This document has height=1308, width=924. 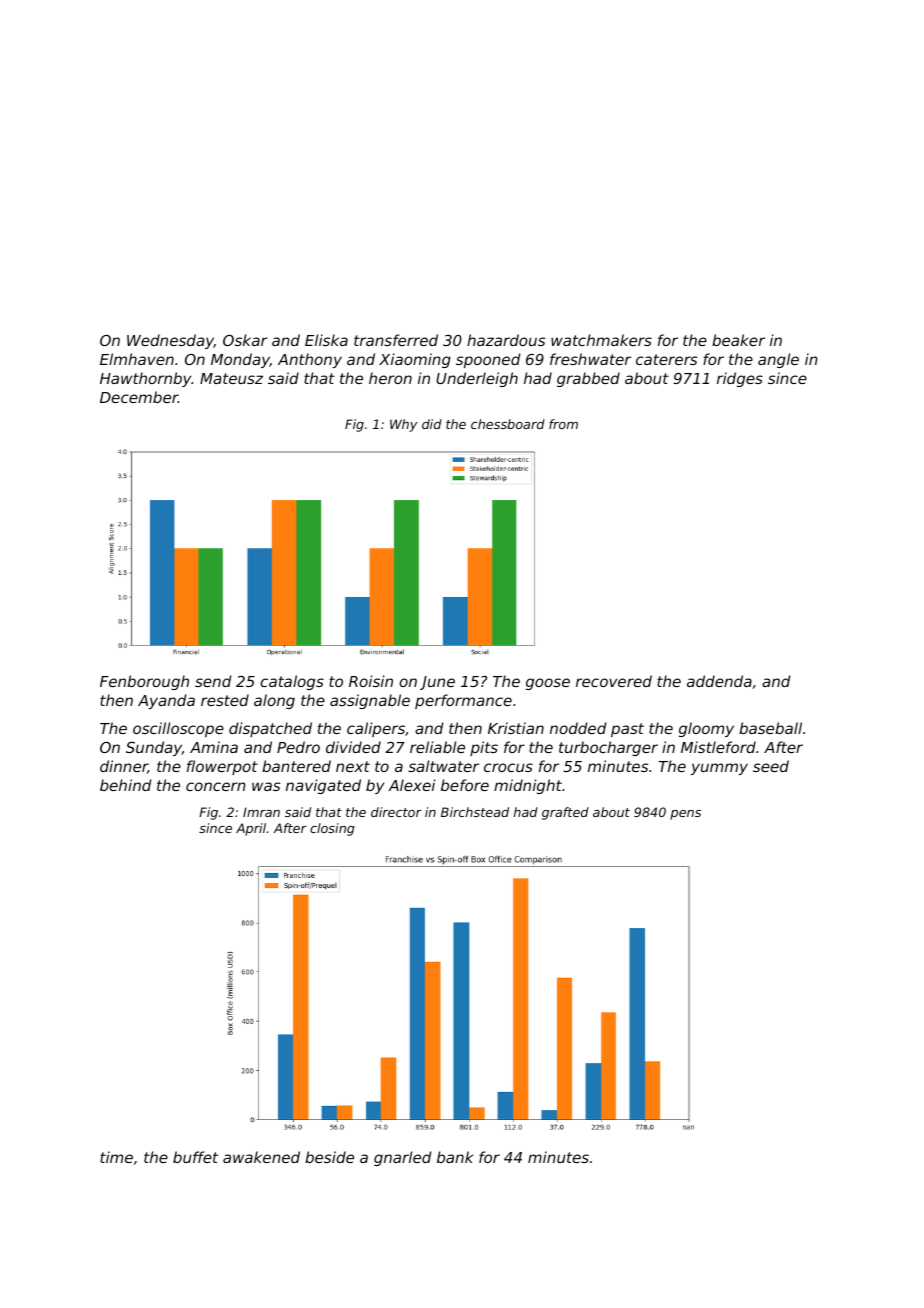 What do you see at coordinates (614, 681) in the document?
I see `recovered` at bounding box center [614, 681].
